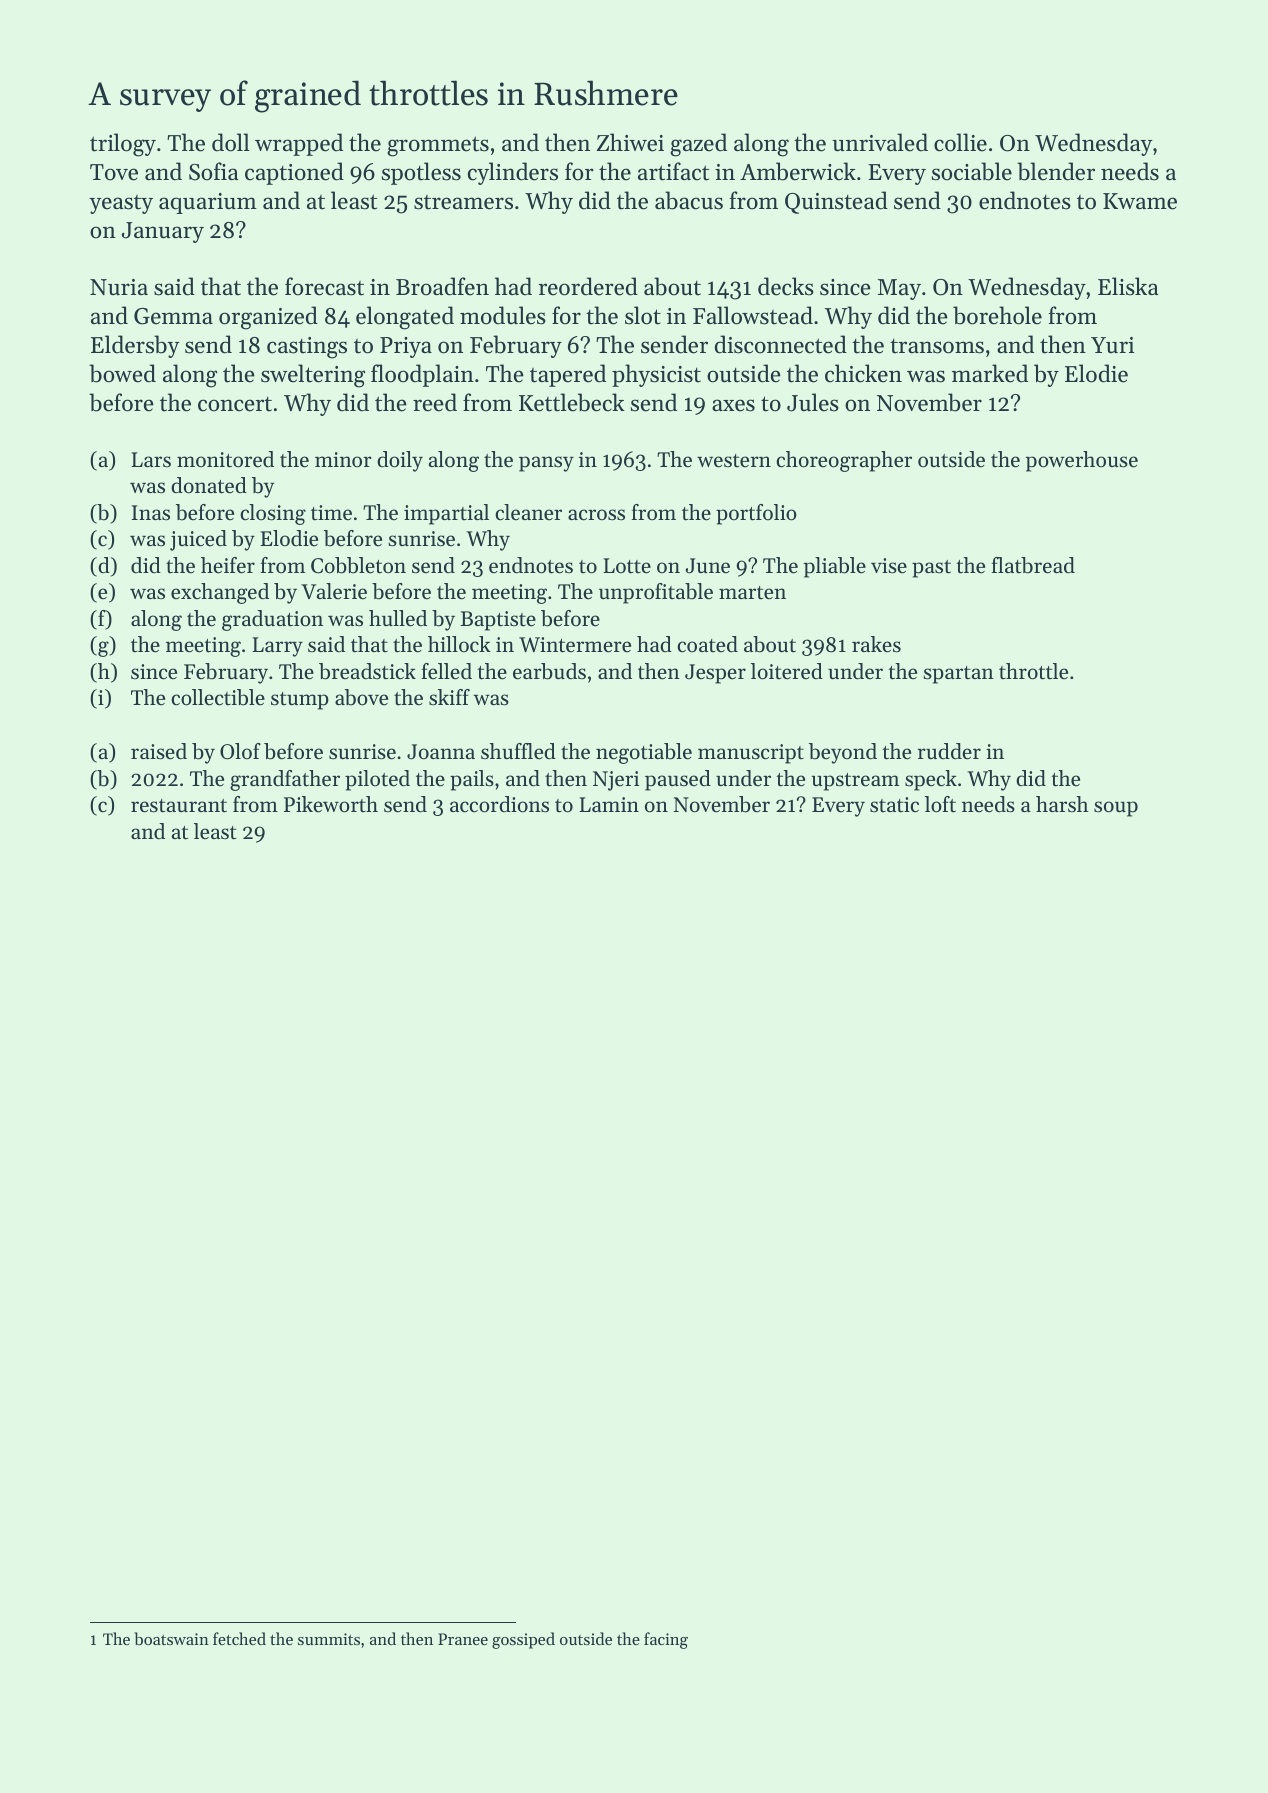  I want to click on facing, so click(666, 1640).
